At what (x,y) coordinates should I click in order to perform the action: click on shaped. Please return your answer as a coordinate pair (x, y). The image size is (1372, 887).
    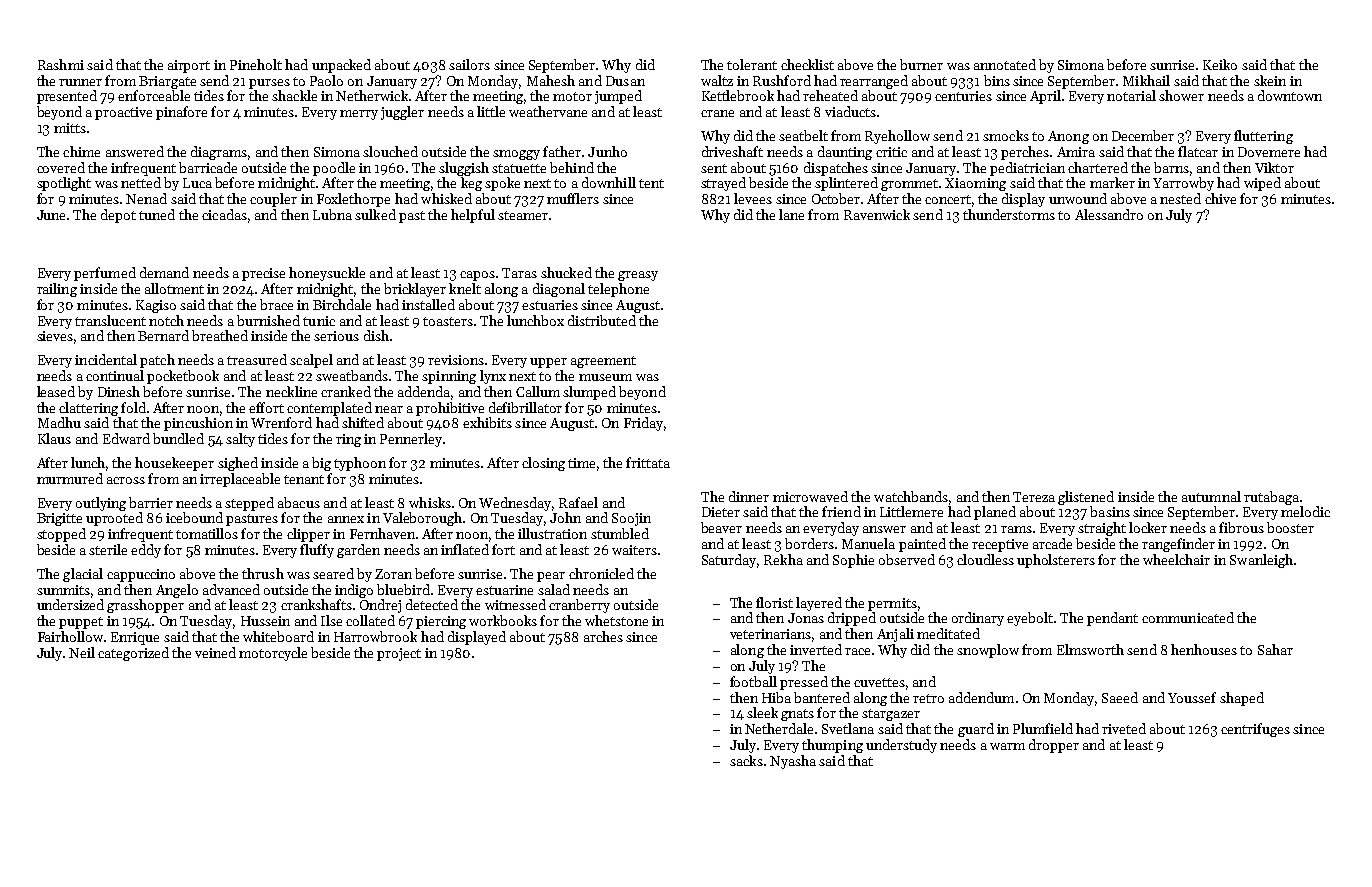
    Looking at the image, I should click on (1242, 699).
